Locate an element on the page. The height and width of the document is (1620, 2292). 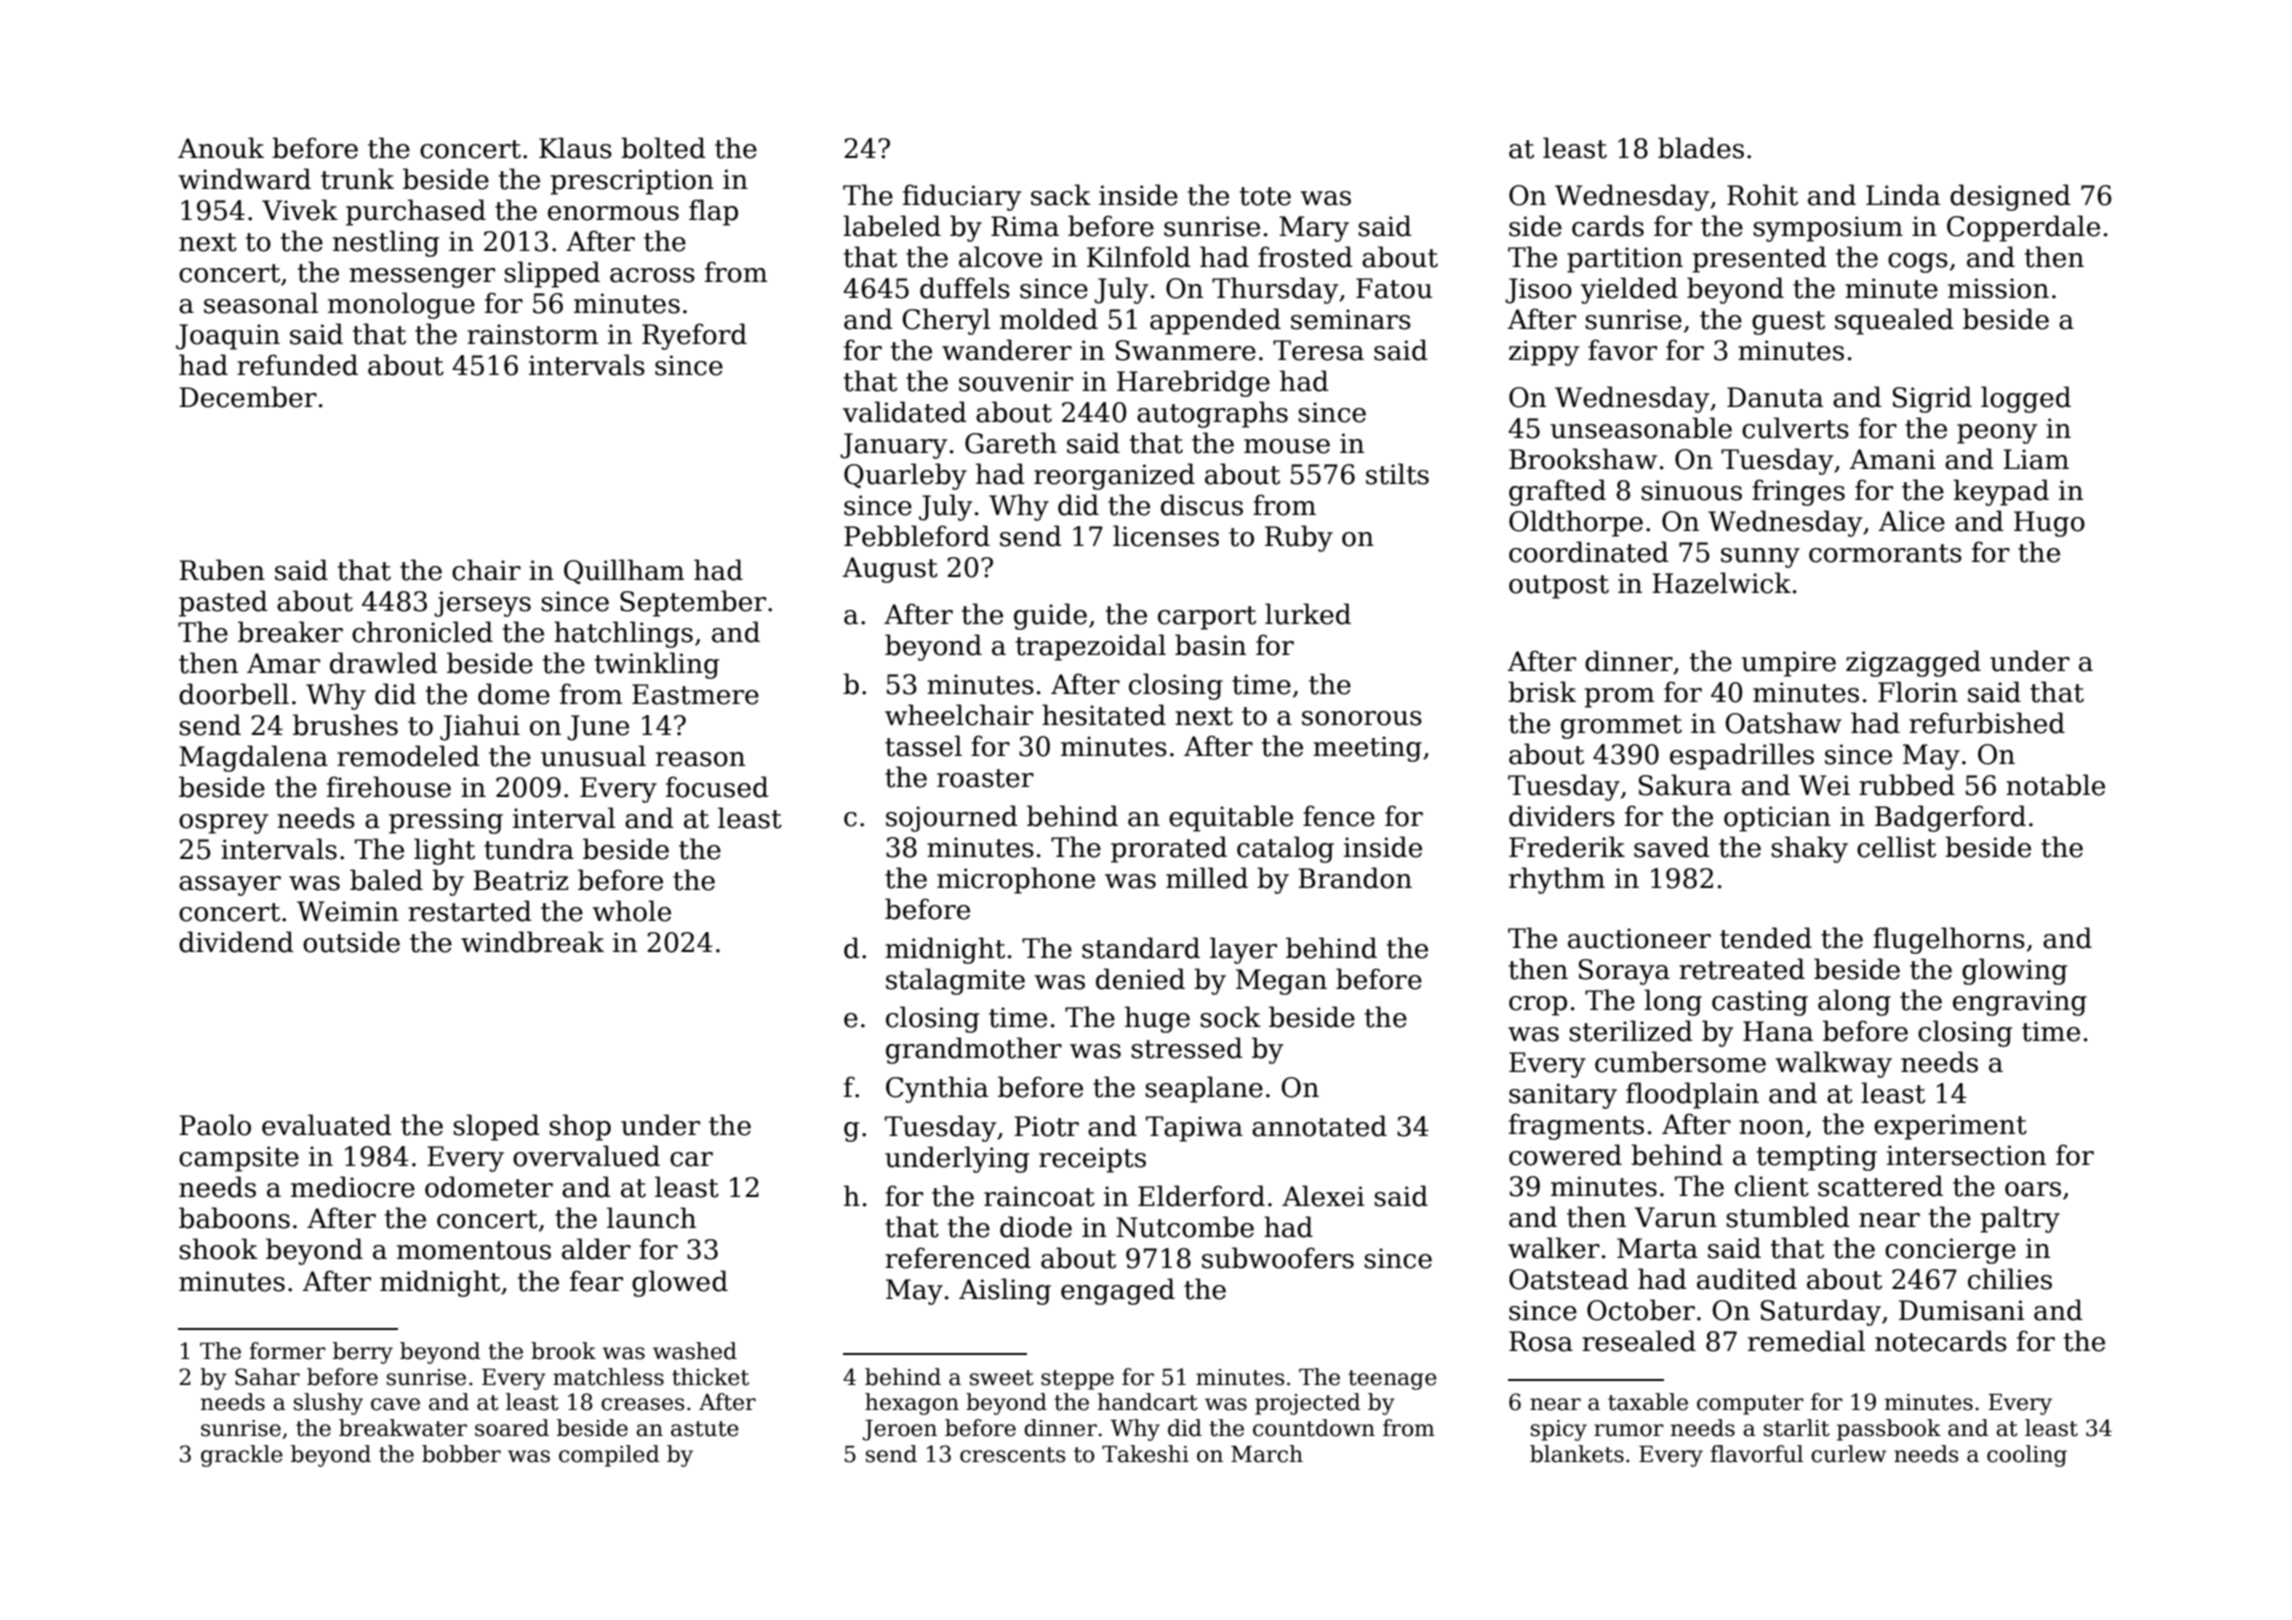
Klaus is located at coordinates (575, 148).
